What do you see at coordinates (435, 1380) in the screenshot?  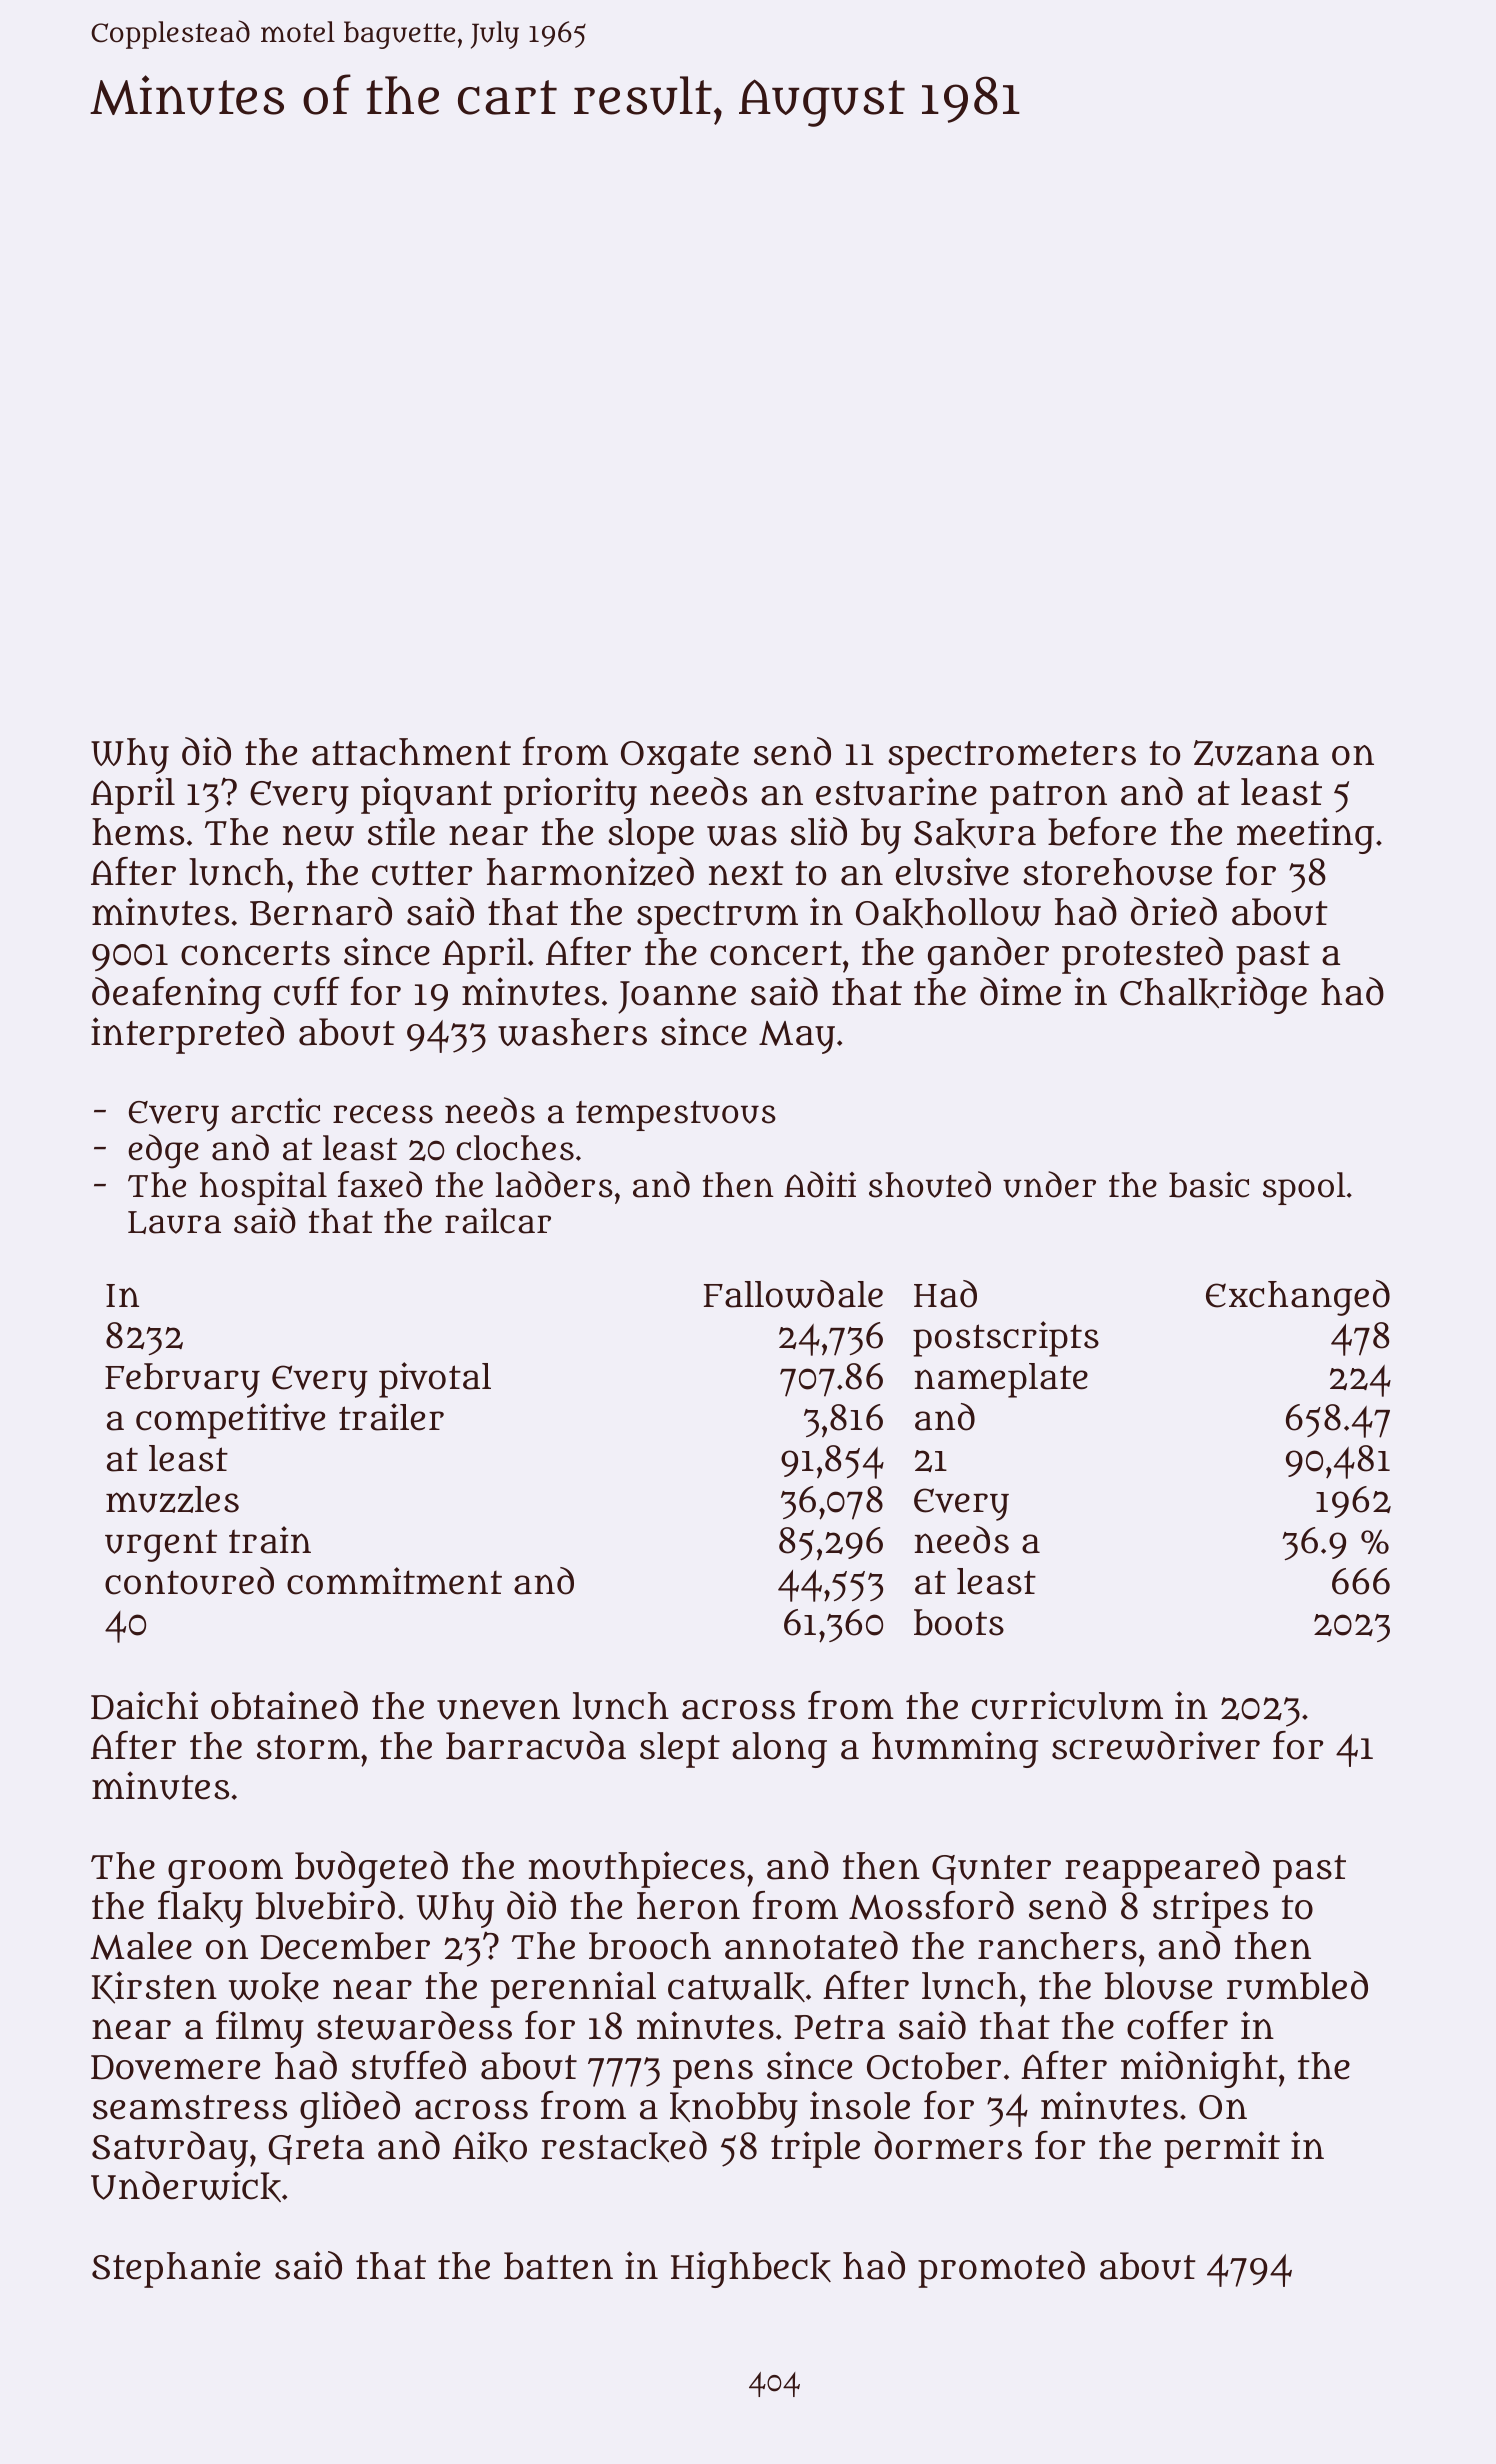 I see `pivotal` at bounding box center [435, 1380].
